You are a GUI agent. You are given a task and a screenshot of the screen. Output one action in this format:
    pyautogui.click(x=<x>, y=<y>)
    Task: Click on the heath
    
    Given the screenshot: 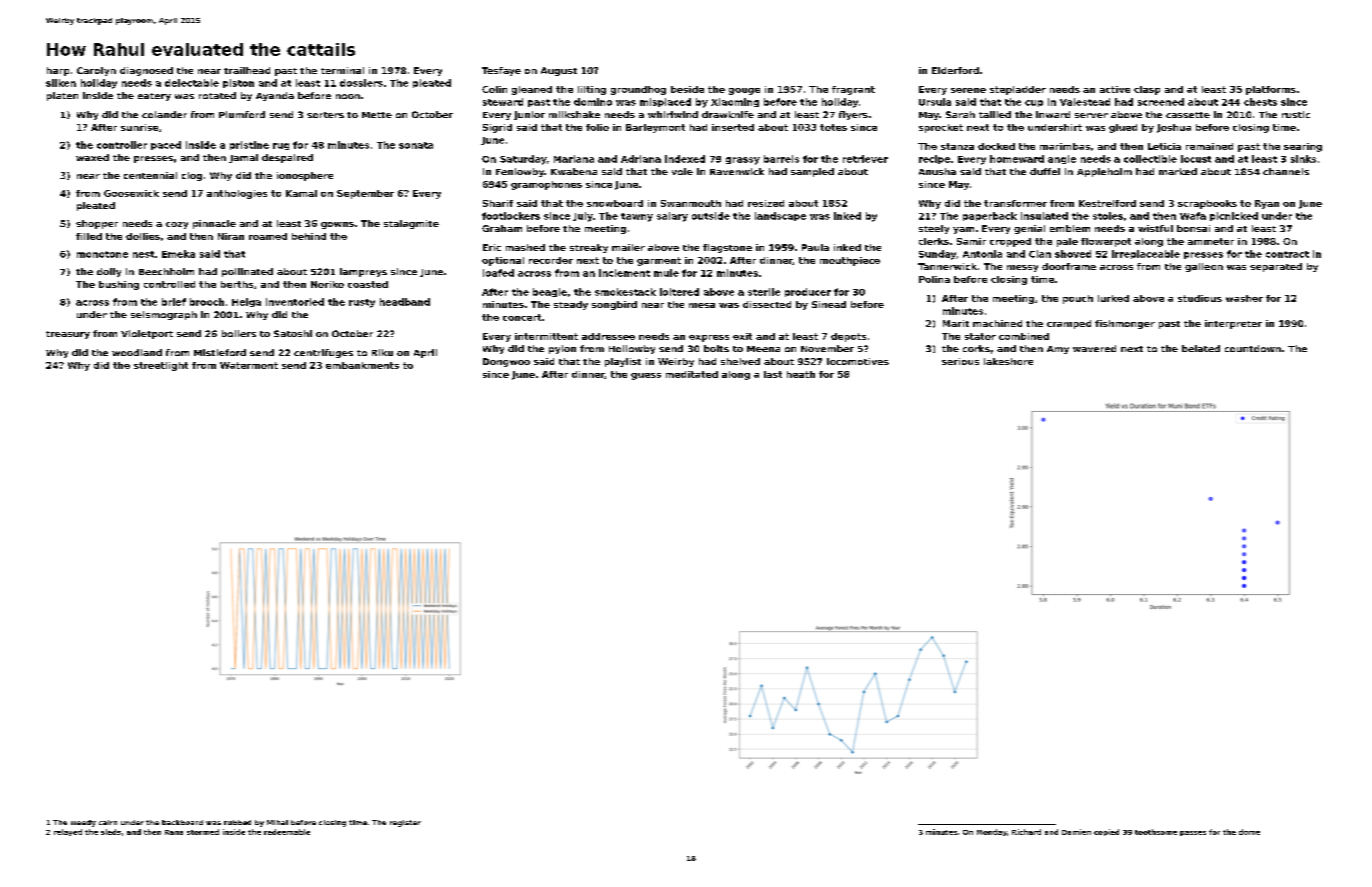 What is the action you would take?
    pyautogui.click(x=801, y=374)
